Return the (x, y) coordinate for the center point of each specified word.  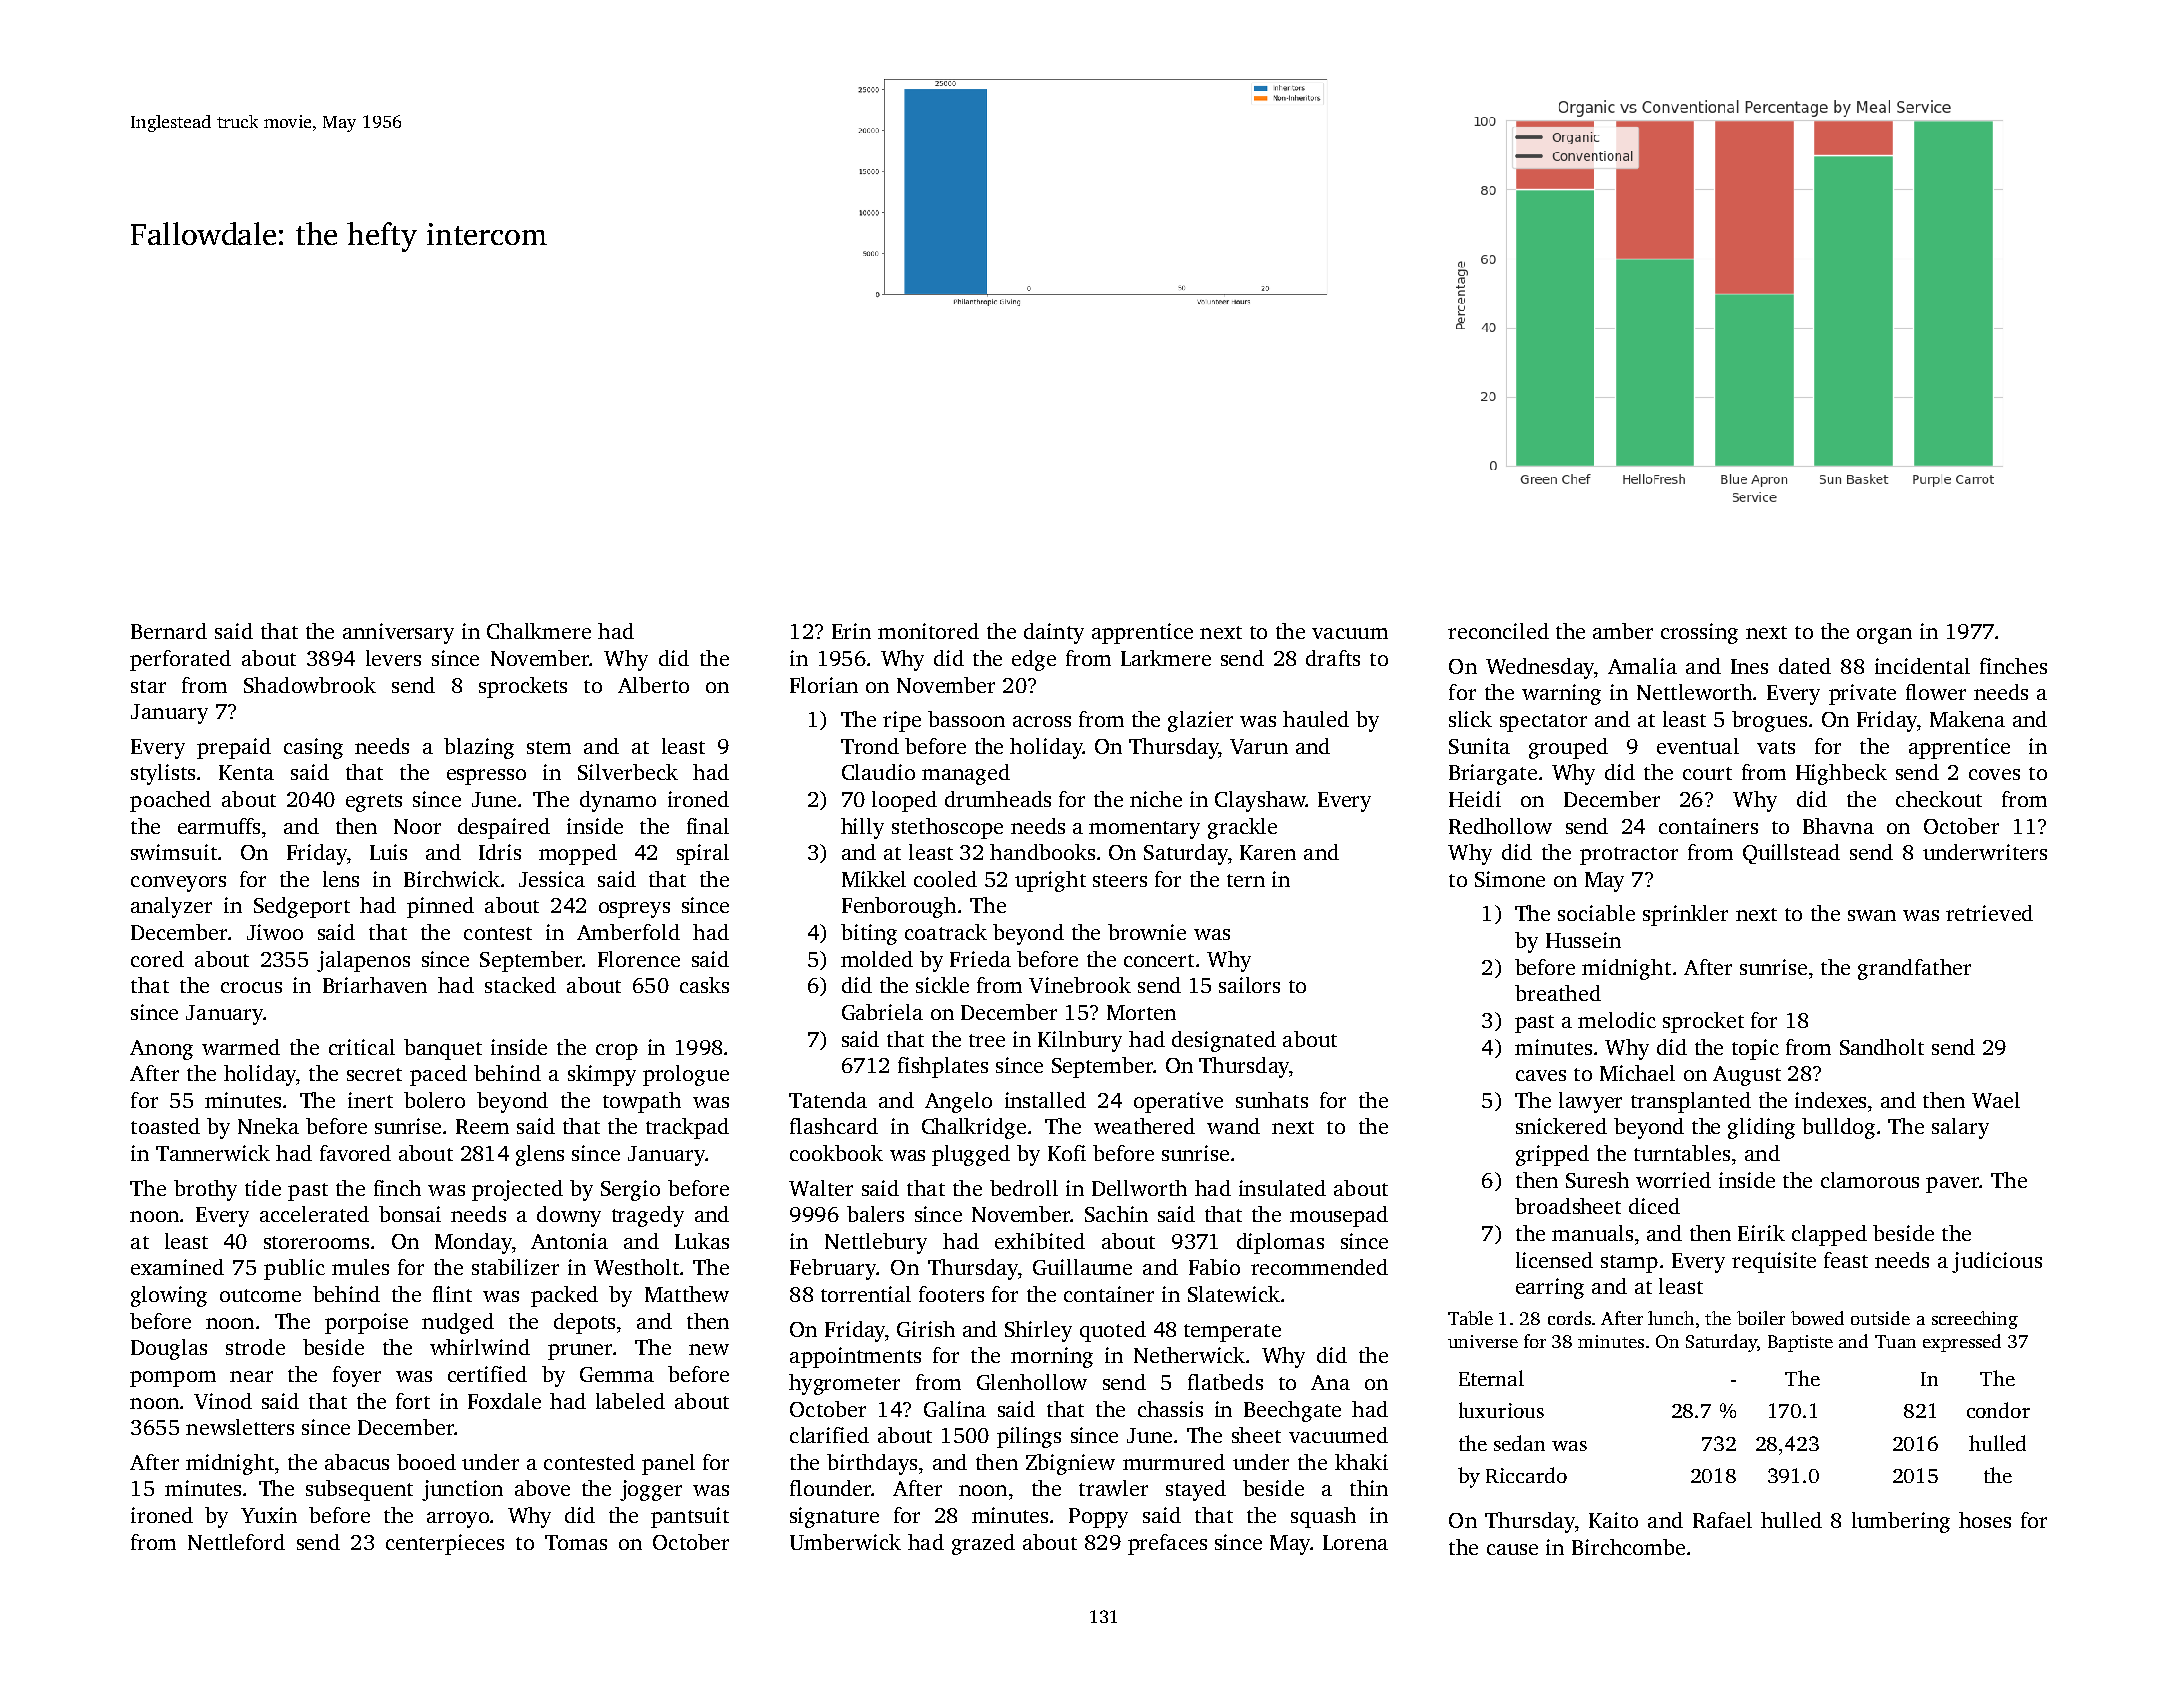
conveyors (178, 884)
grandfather (1914, 969)
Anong (161, 1050)
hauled (1316, 719)
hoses (1985, 1520)
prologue (686, 1075)
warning (1561, 694)
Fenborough (899, 907)
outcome (260, 1295)
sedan (1519, 1443)
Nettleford (236, 1542)
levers (393, 658)
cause (1512, 1549)
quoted (1113, 1331)
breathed (1558, 993)
